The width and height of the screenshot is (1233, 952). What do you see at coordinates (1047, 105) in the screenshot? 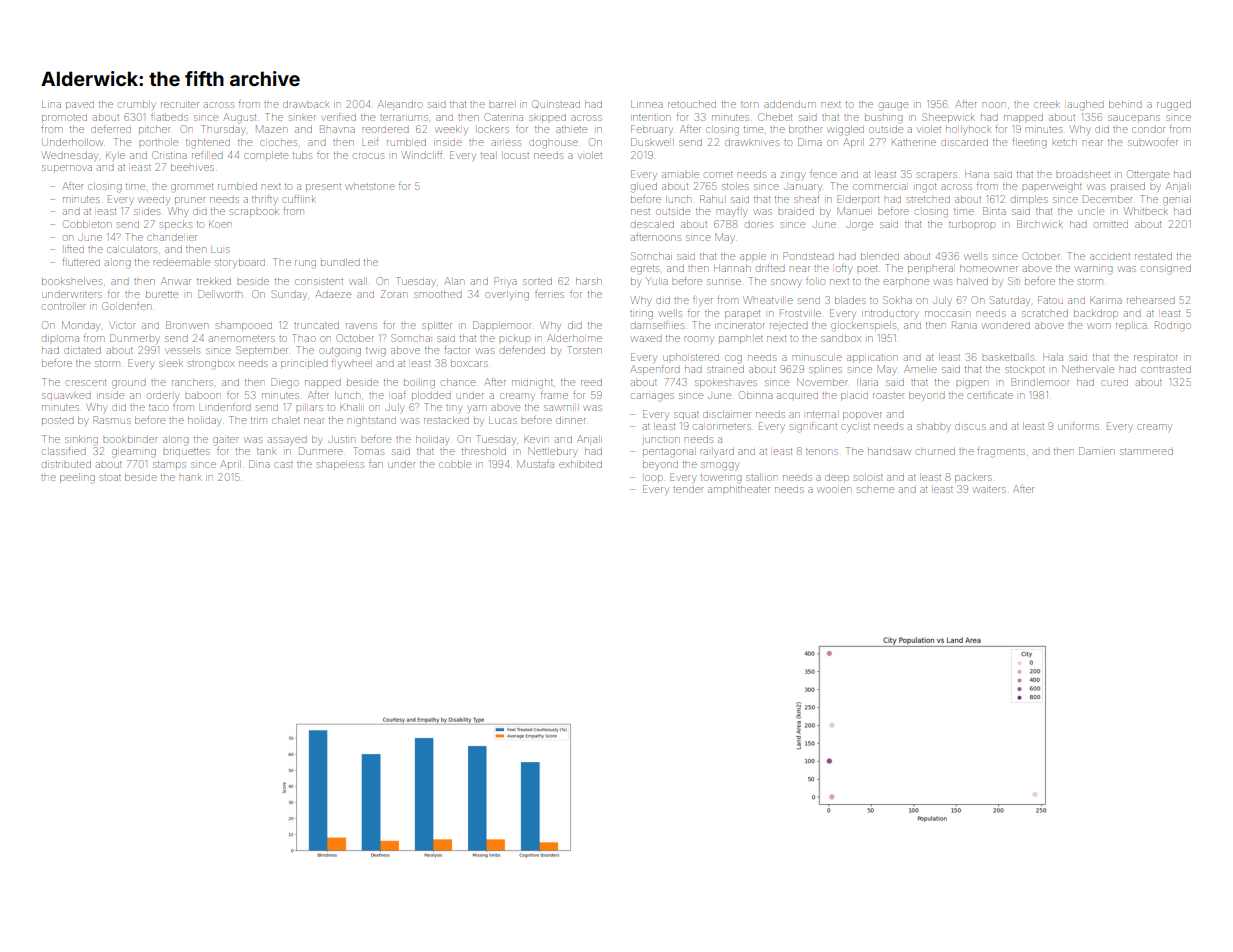
I see `creek` at bounding box center [1047, 105].
